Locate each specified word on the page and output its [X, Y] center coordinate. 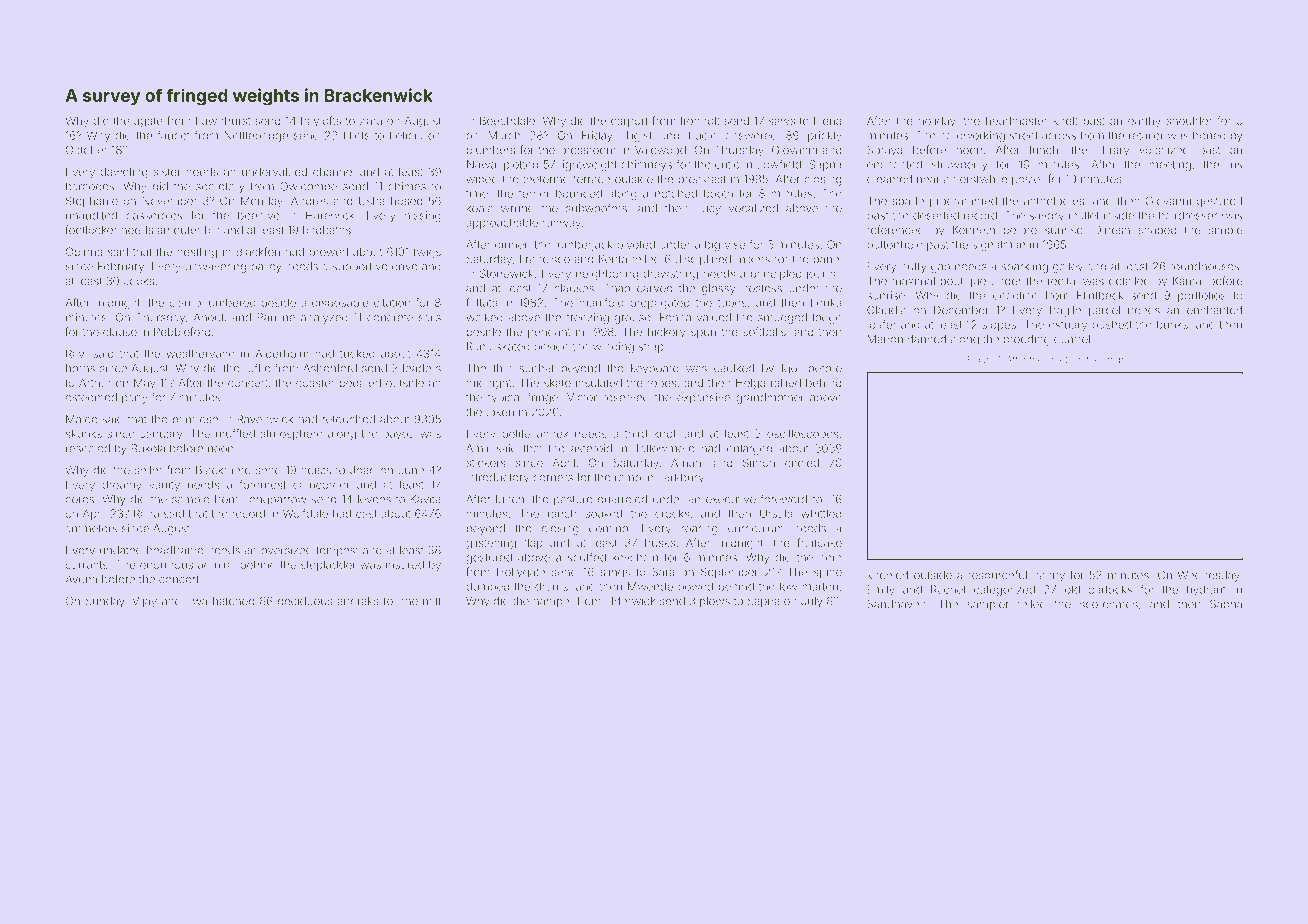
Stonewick [506, 273]
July [812, 602]
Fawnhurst [223, 120]
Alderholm [282, 353]
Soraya [884, 151]
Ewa [196, 601]
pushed [1111, 325]
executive [731, 499]
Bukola [148, 448]
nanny [1049, 577]
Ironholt [700, 121]
